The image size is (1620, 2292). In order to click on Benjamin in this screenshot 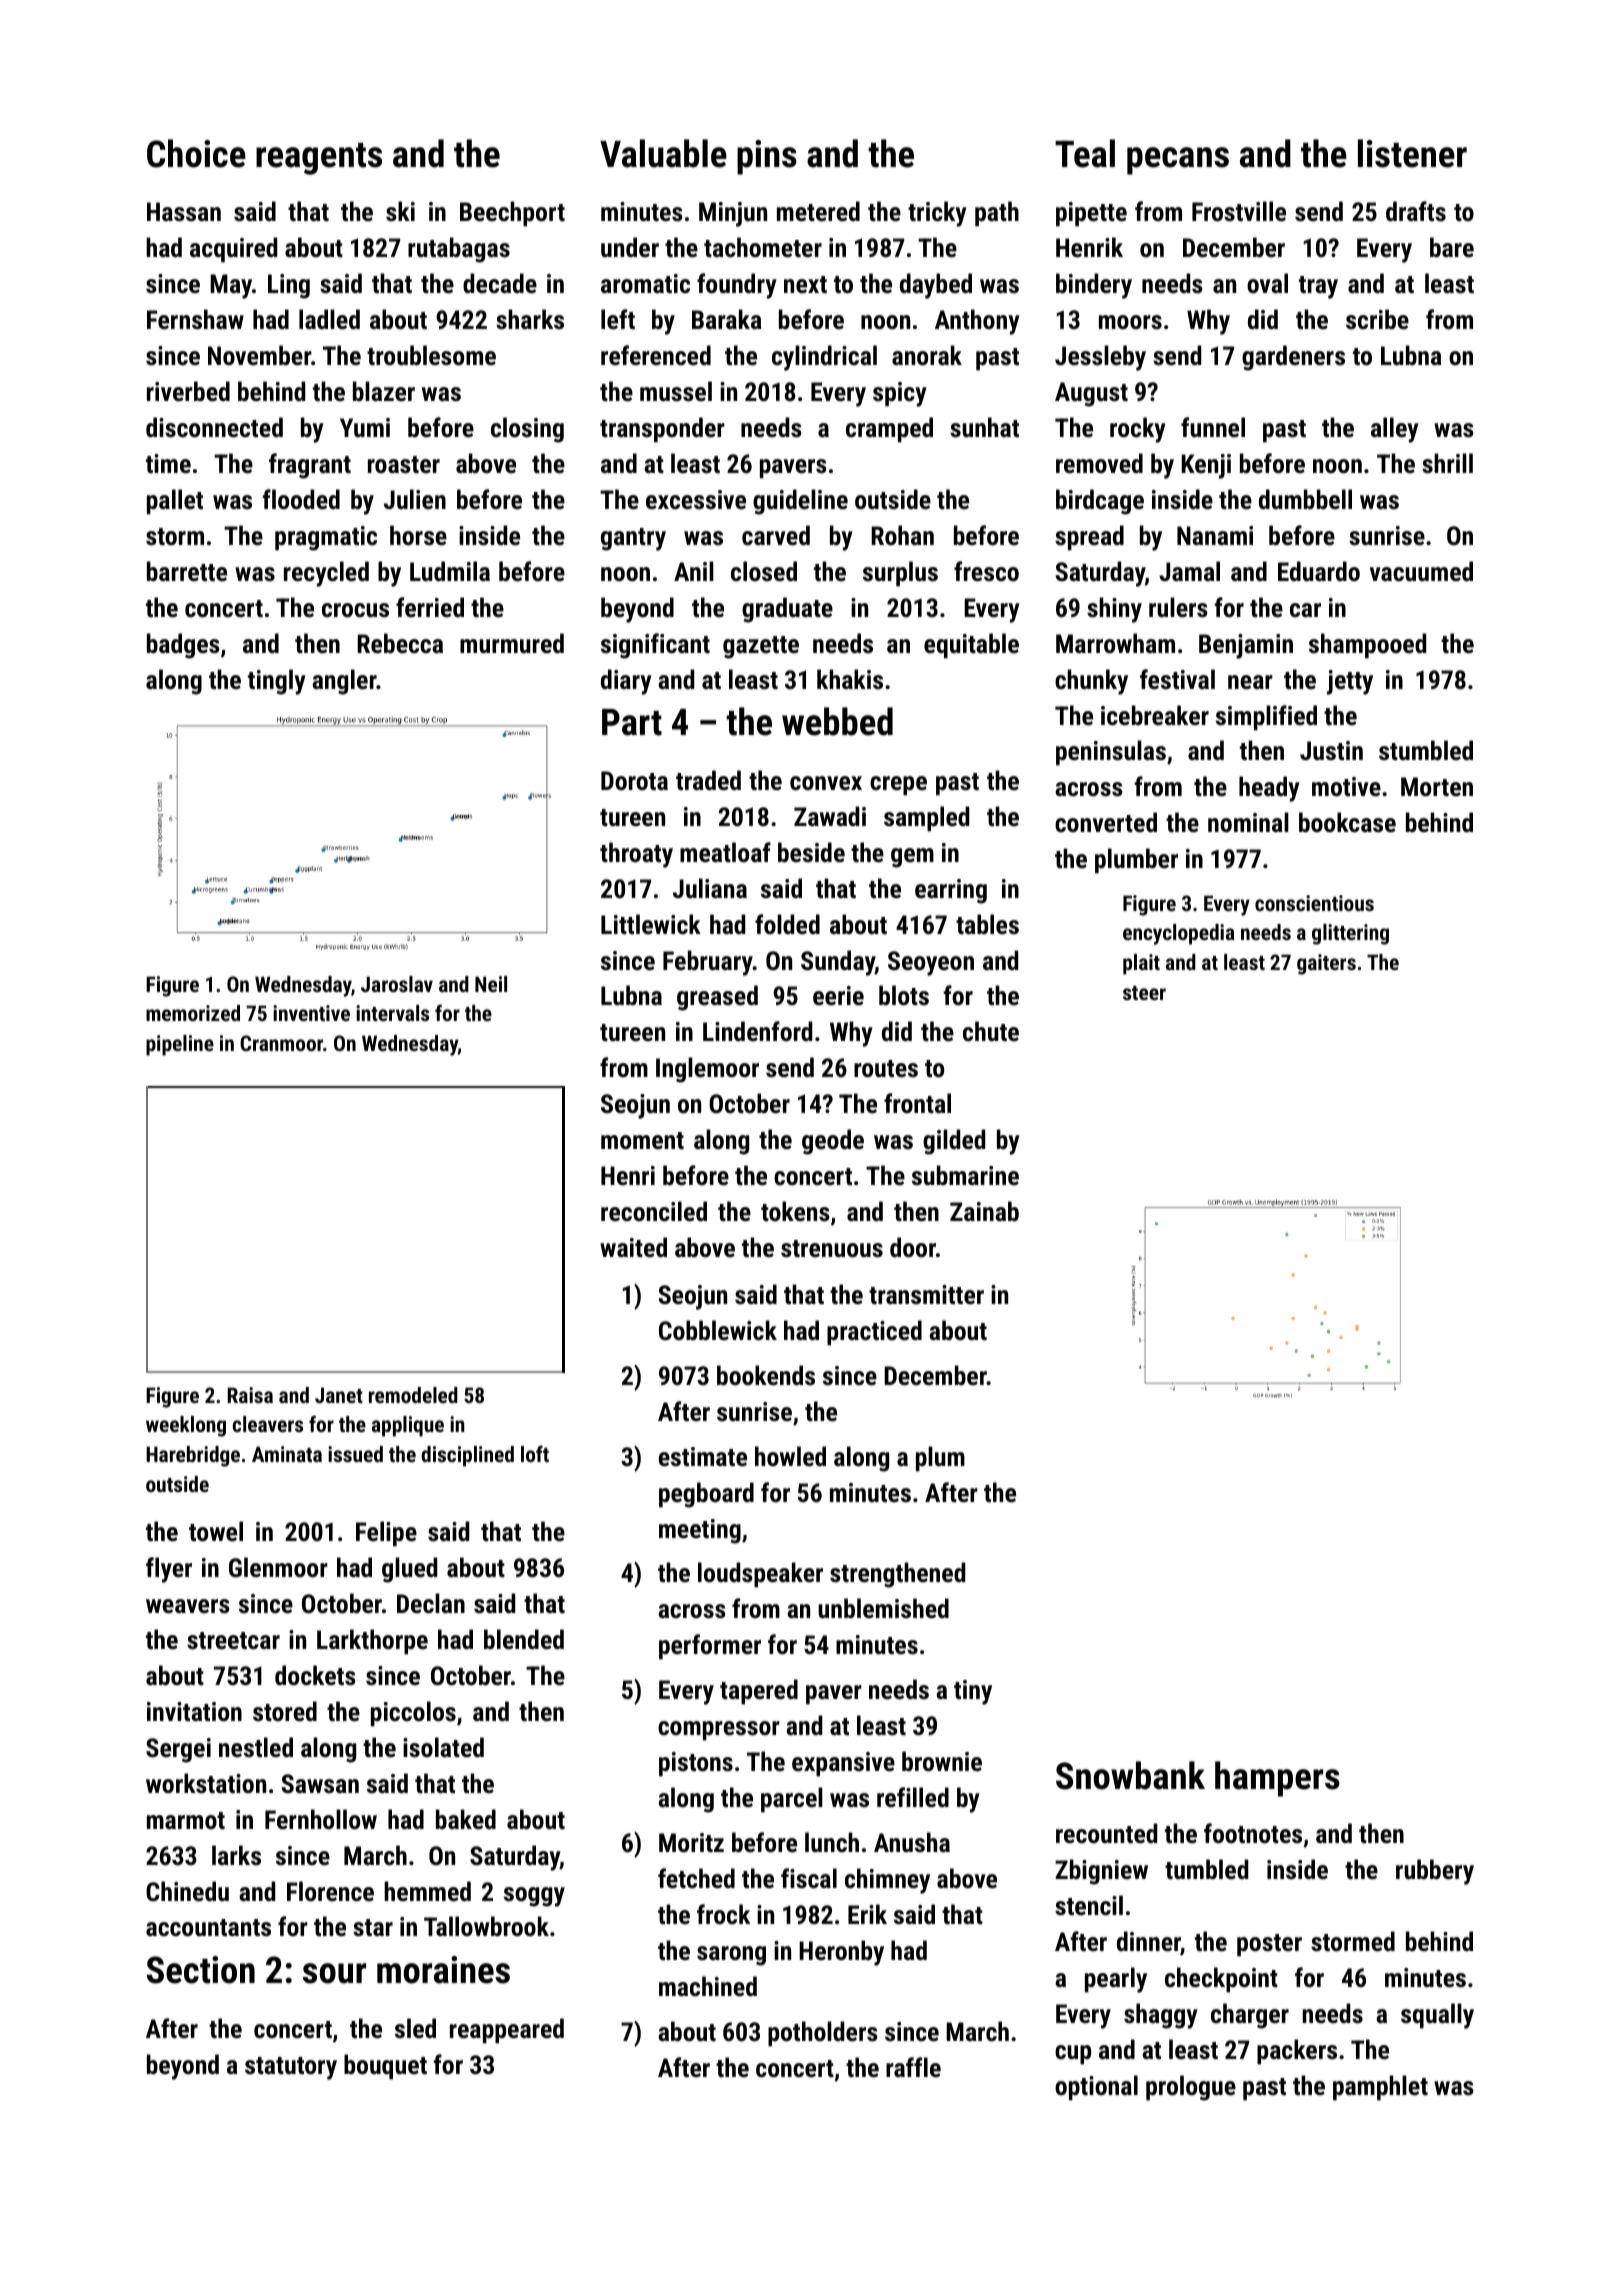, I will do `click(1246, 646)`.
